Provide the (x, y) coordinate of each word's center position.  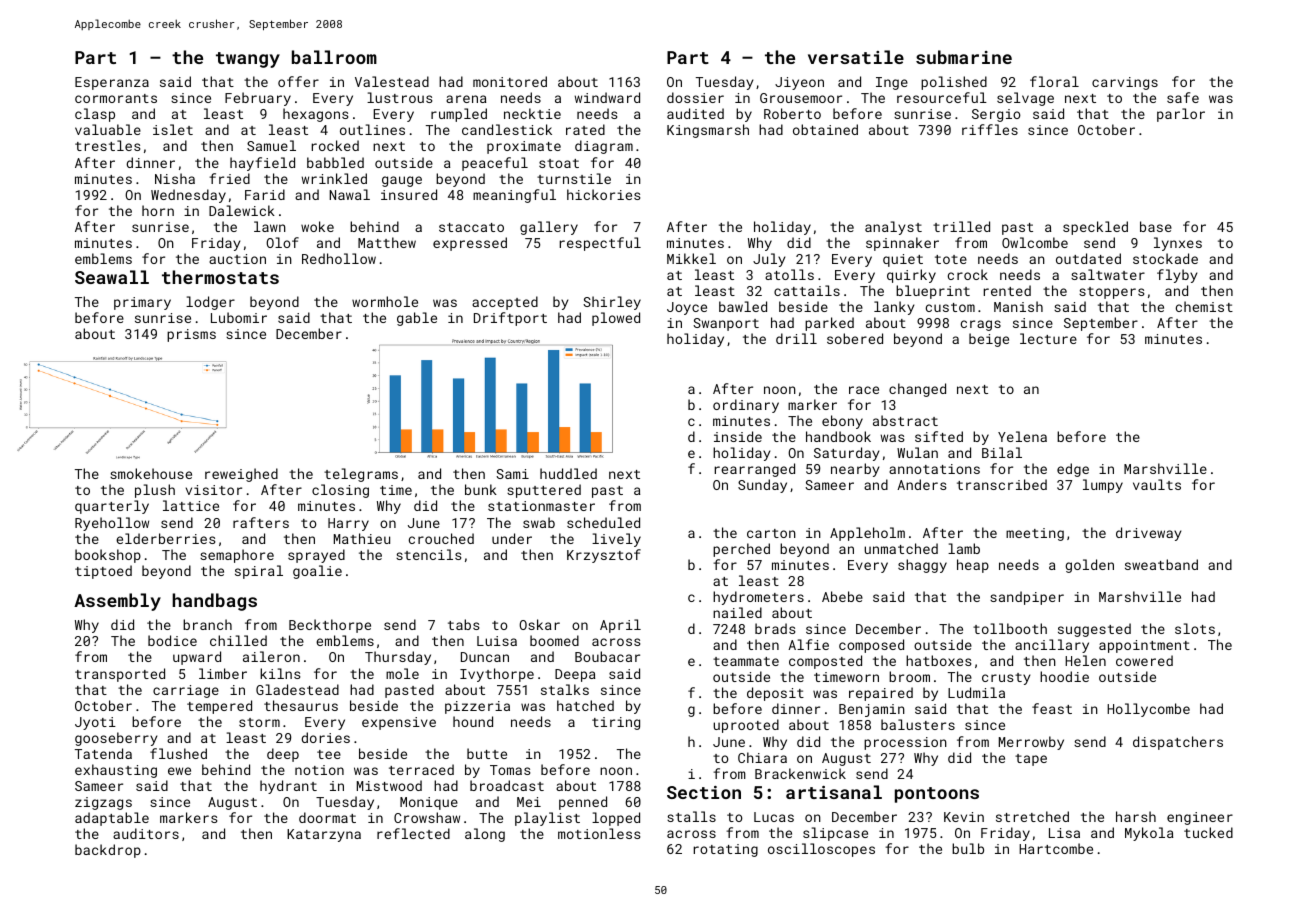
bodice (172, 640)
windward (607, 97)
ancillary (1052, 646)
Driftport (510, 319)
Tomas (510, 770)
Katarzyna (324, 835)
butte (487, 753)
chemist (1204, 306)
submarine (964, 57)
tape (1031, 760)
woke (317, 226)
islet (173, 129)
